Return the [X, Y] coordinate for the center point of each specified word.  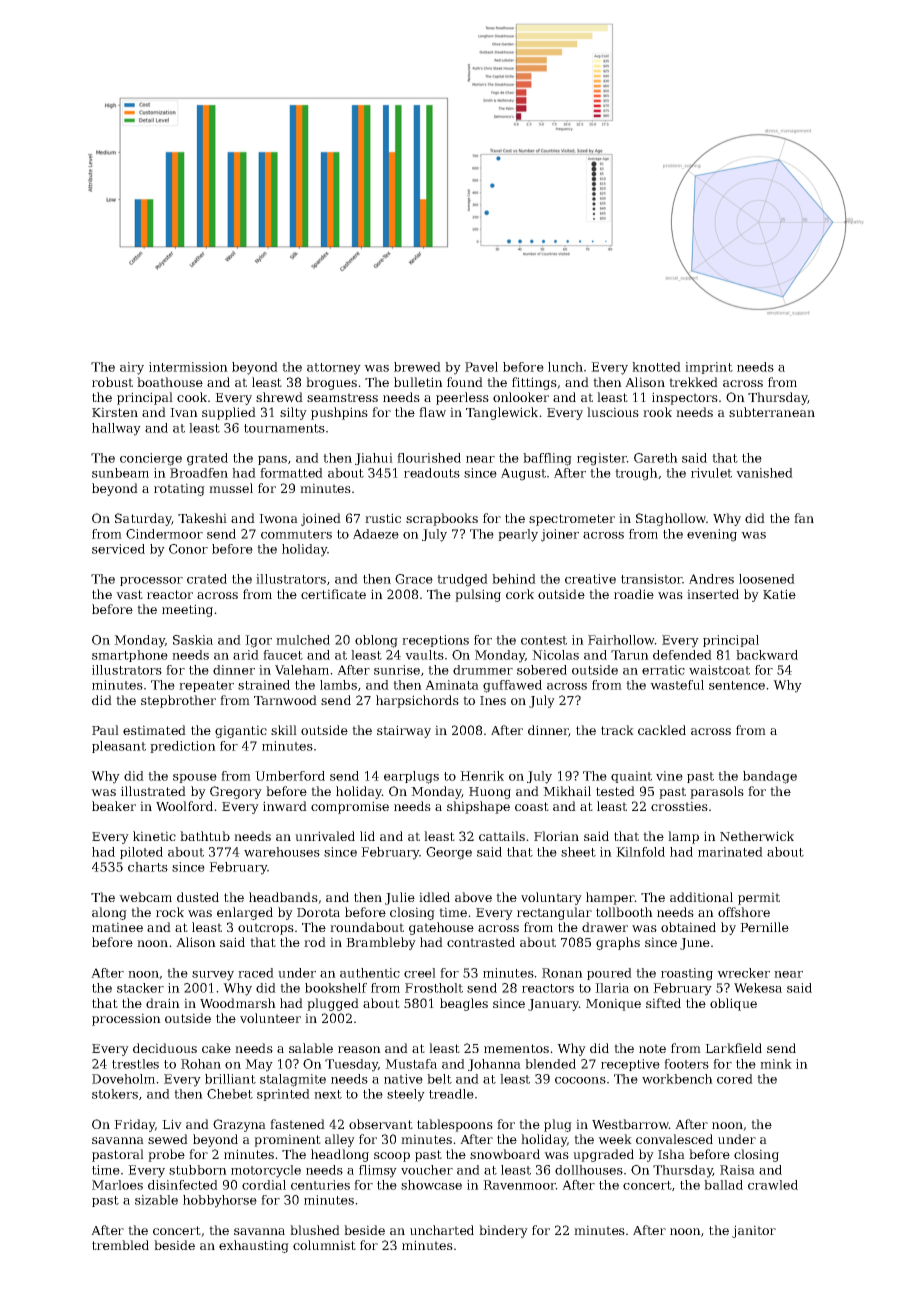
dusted [198, 897]
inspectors [685, 398]
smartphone [130, 656]
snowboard [505, 1154]
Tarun [630, 655]
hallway [116, 429]
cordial [264, 1185]
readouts [432, 473]
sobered [542, 670]
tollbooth [624, 912]
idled [434, 897]
